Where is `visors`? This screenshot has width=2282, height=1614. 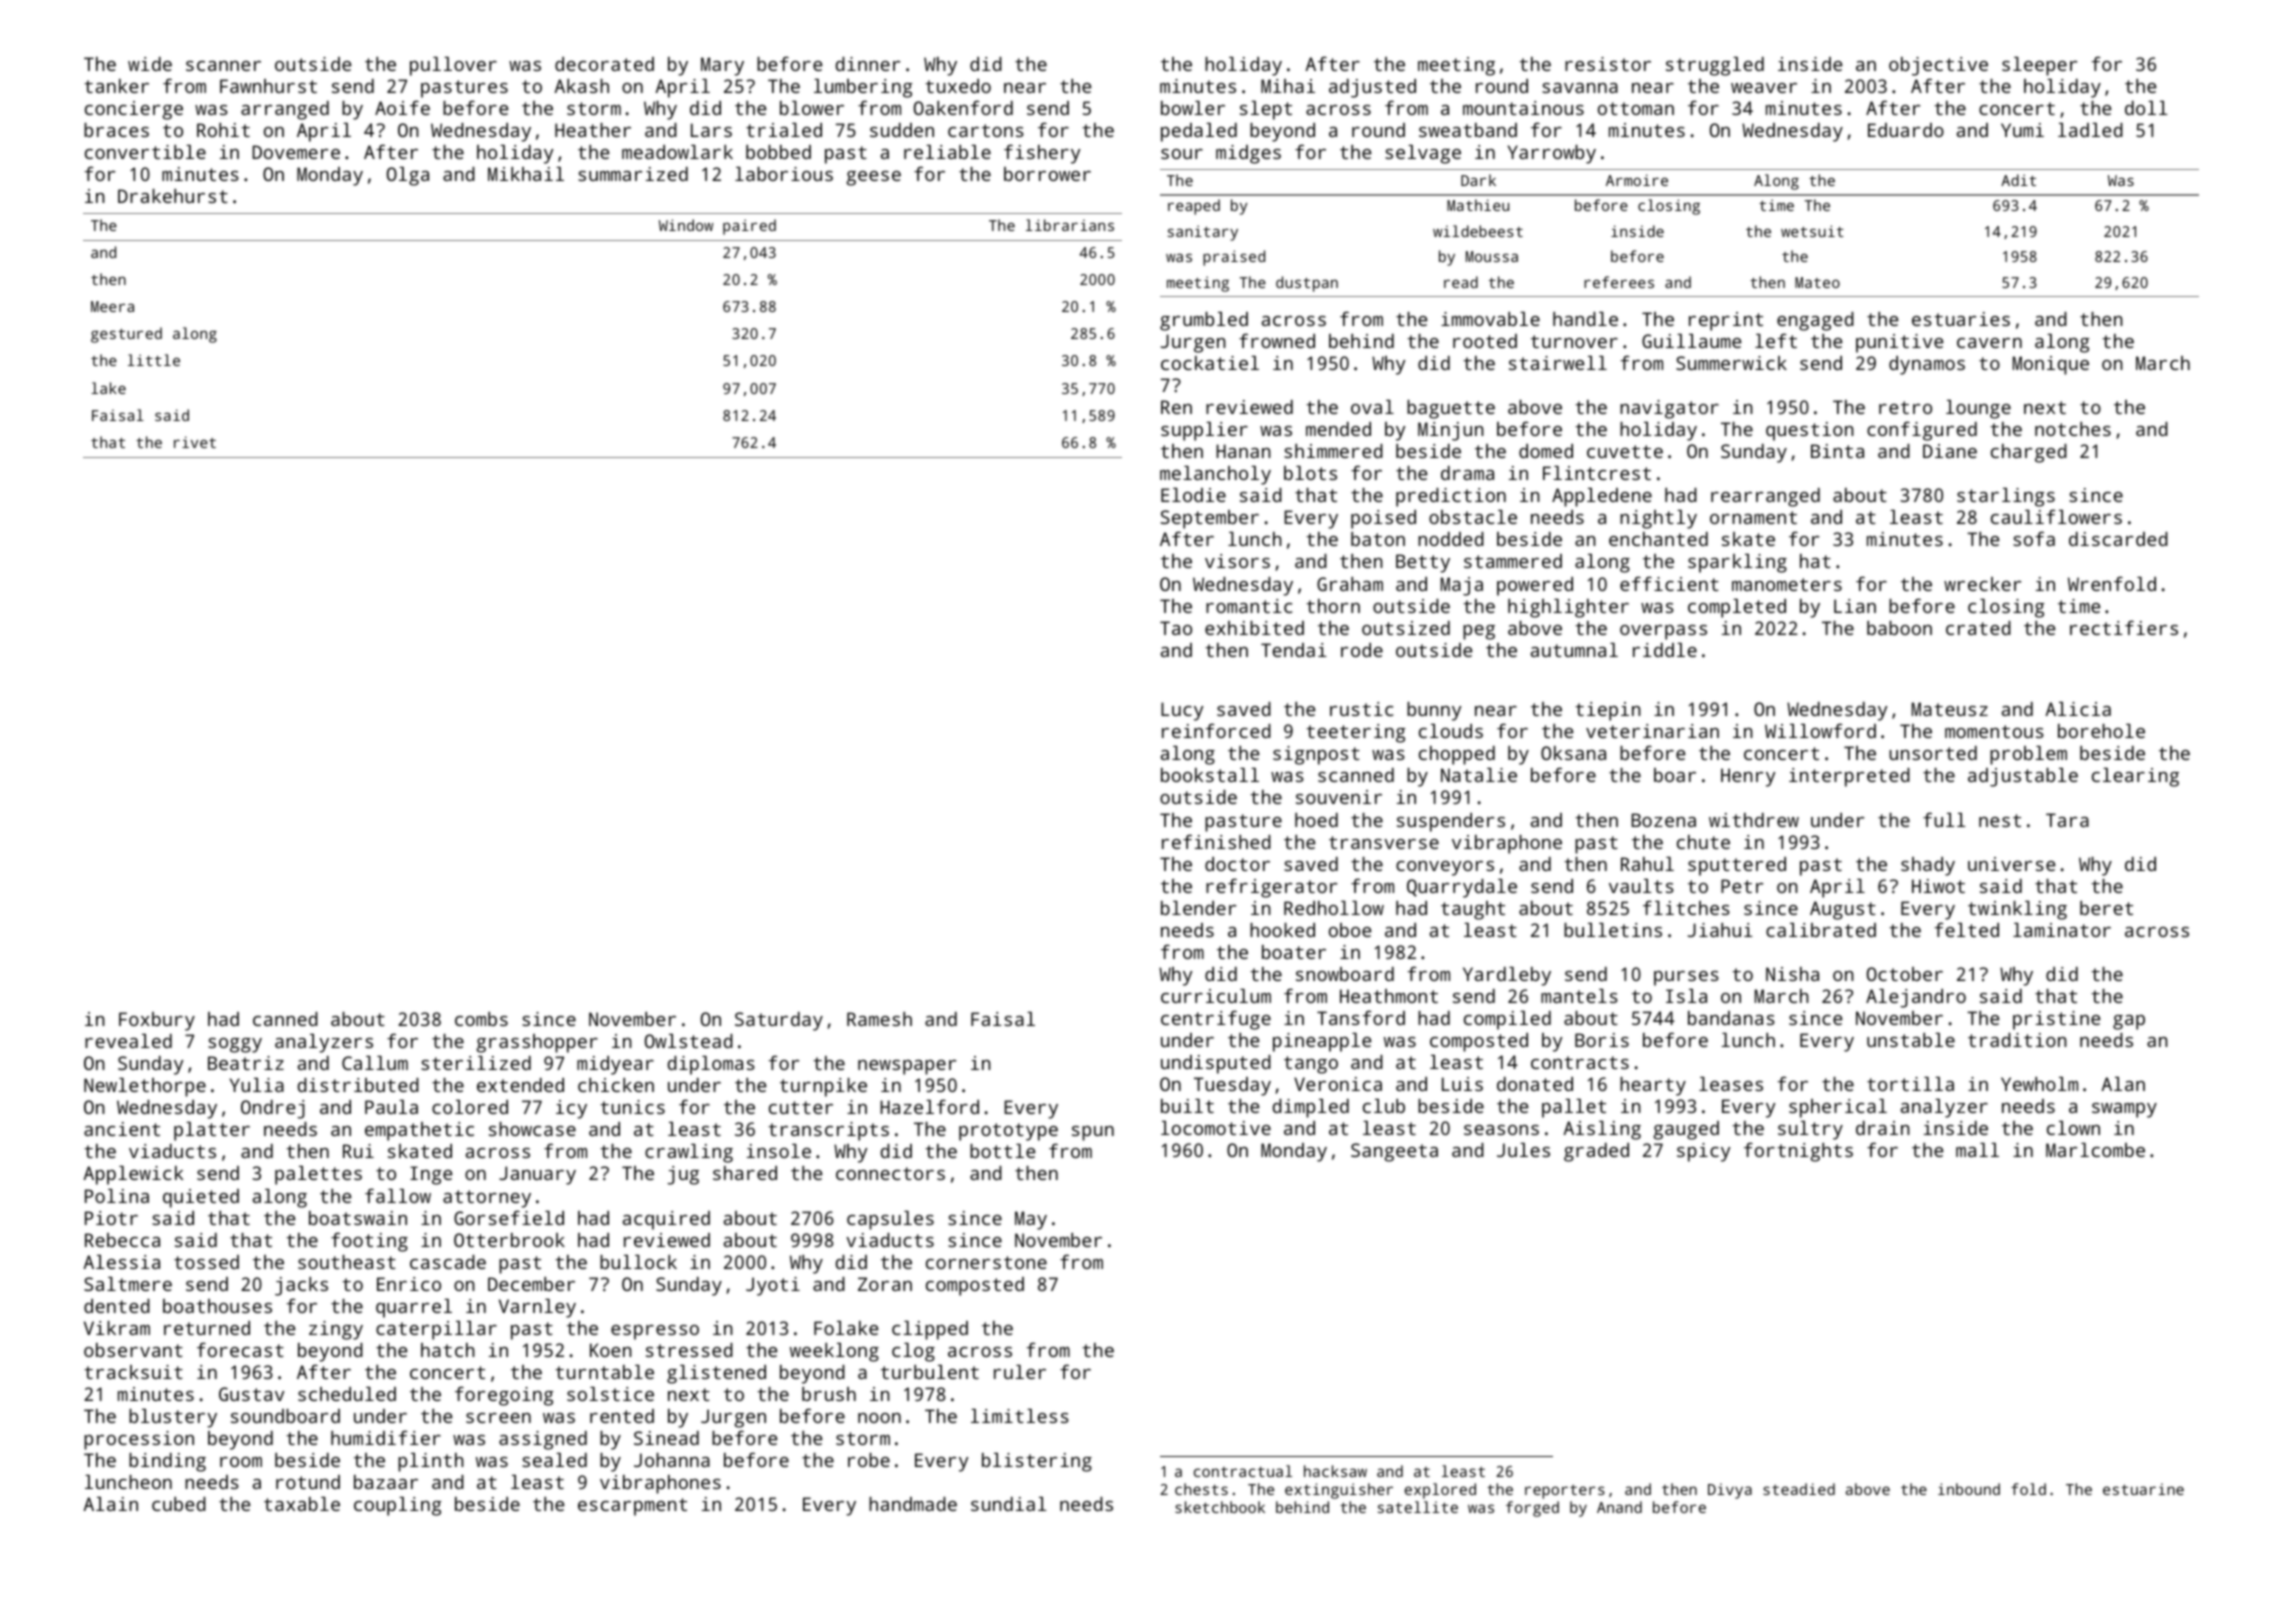
visors is located at coordinates (1237, 561).
